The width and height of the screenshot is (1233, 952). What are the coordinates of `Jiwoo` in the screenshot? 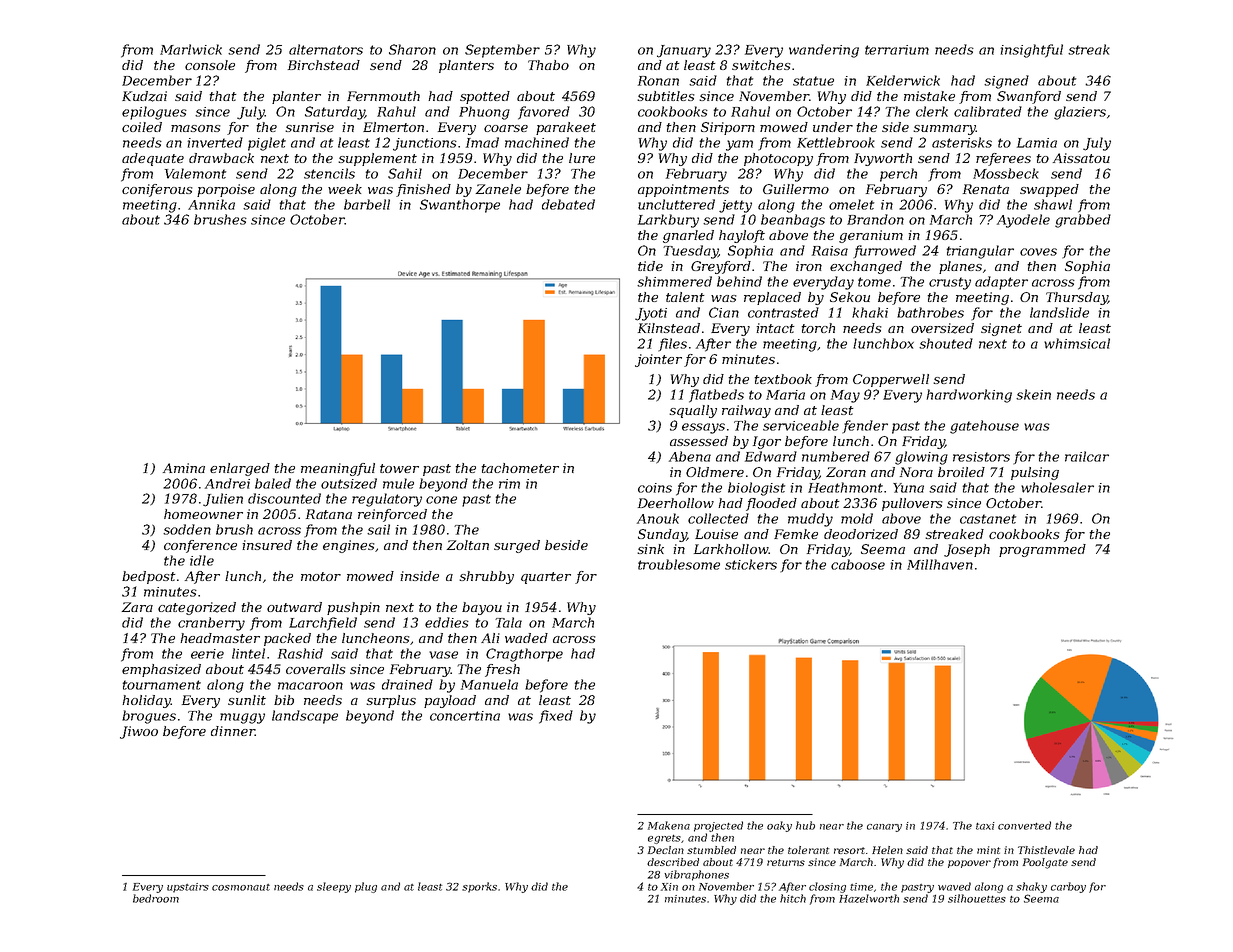 It's located at (139, 732).
